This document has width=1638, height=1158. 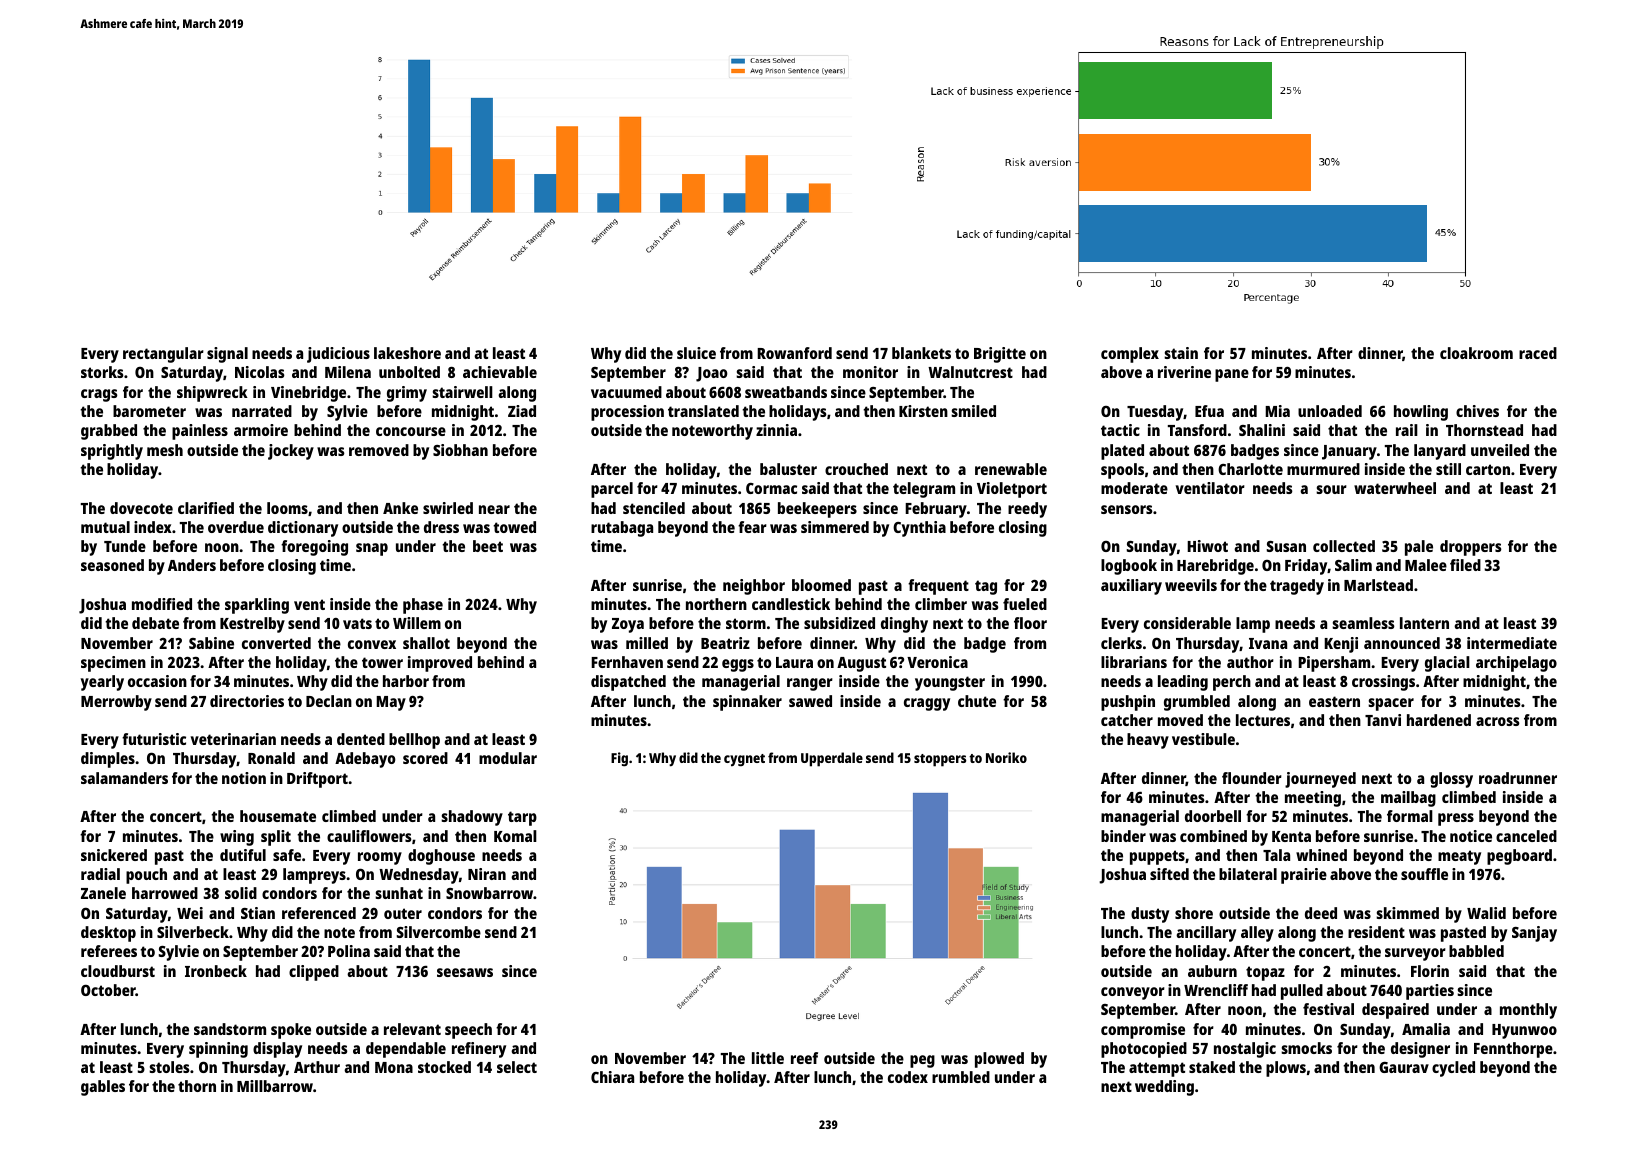 What do you see at coordinates (1519, 857) in the document?
I see `pegboard` at bounding box center [1519, 857].
